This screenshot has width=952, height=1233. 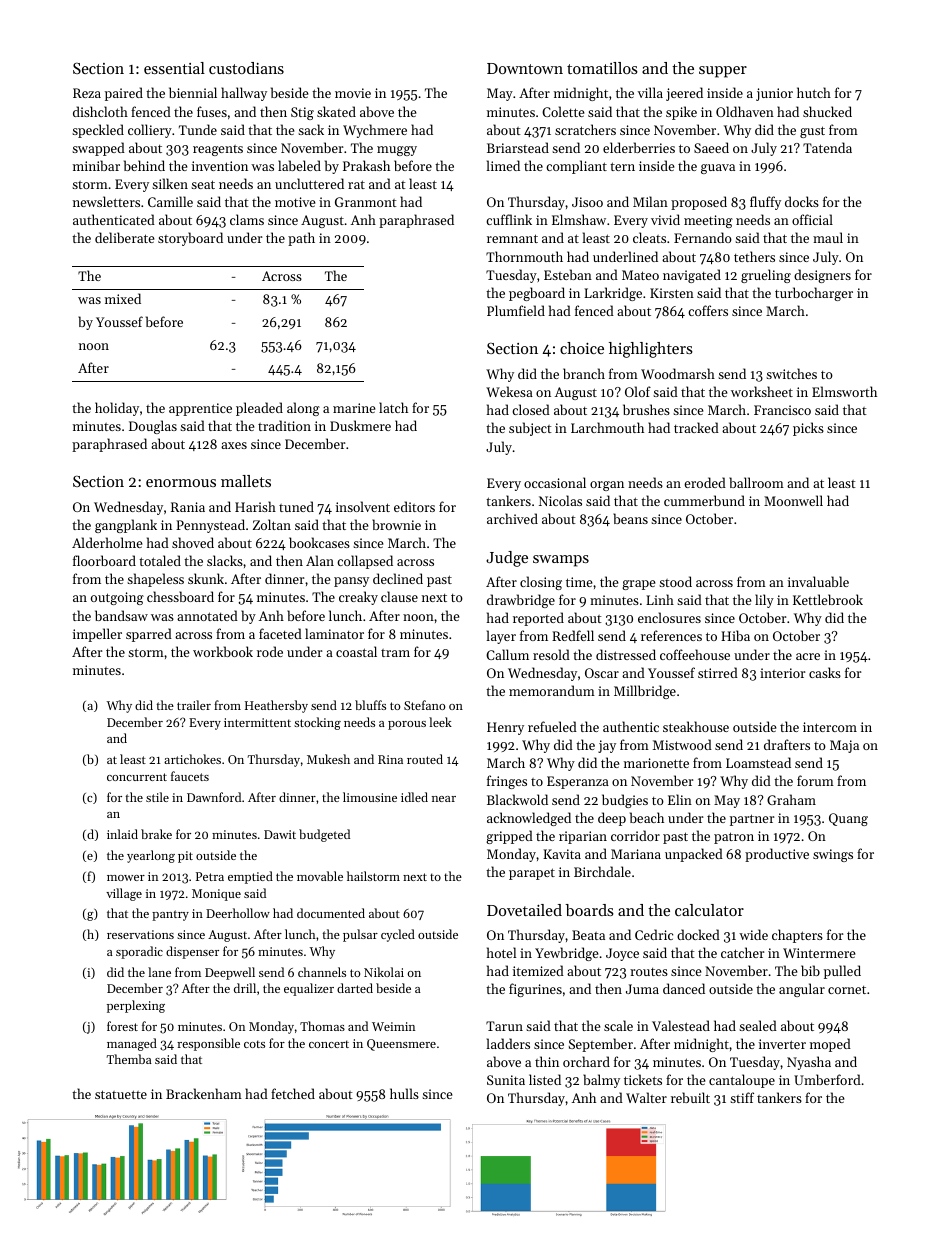 I want to click on lane, so click(x=159, y=972).
